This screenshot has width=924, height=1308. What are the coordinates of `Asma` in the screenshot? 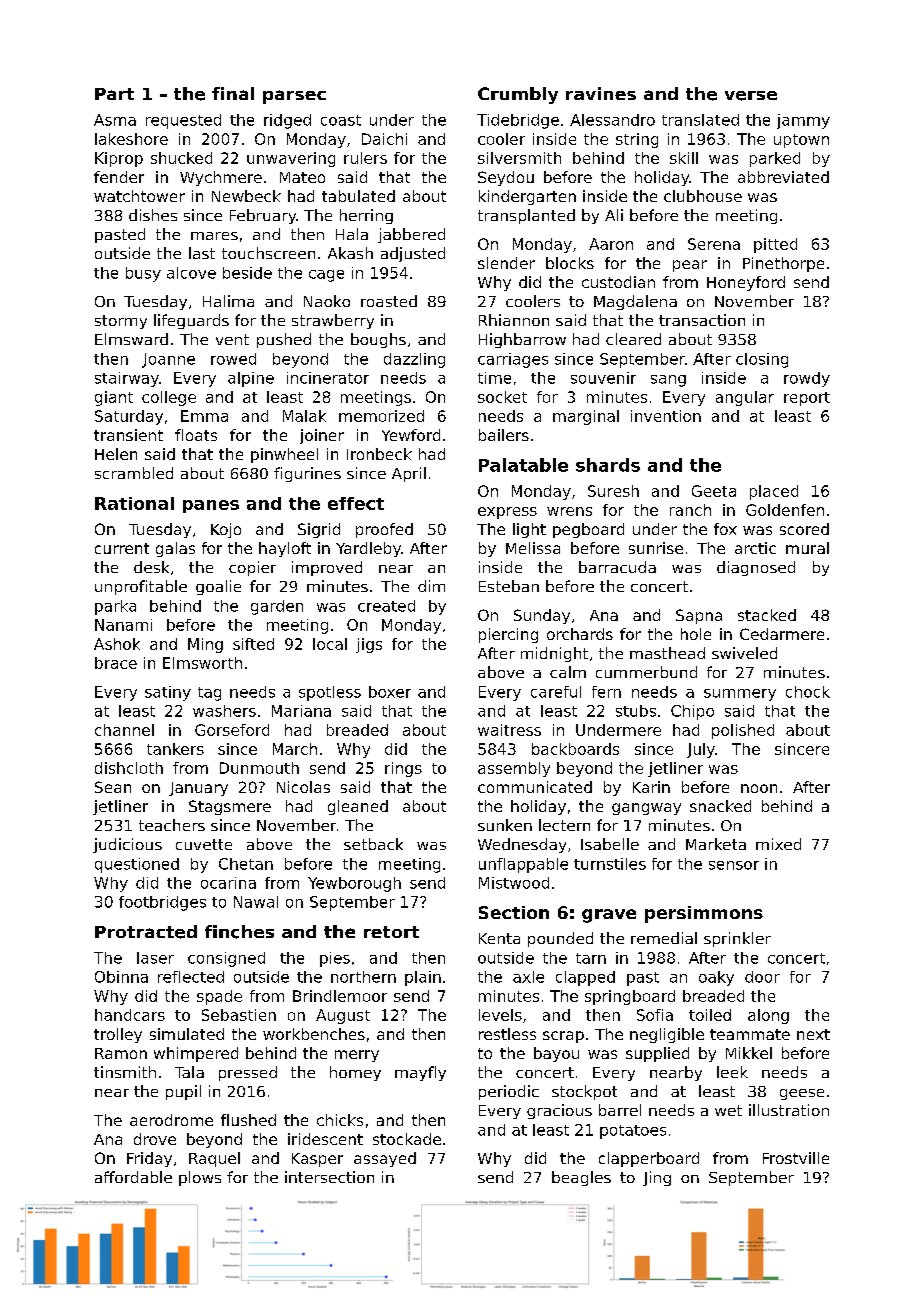 It's located at (115, 120).
